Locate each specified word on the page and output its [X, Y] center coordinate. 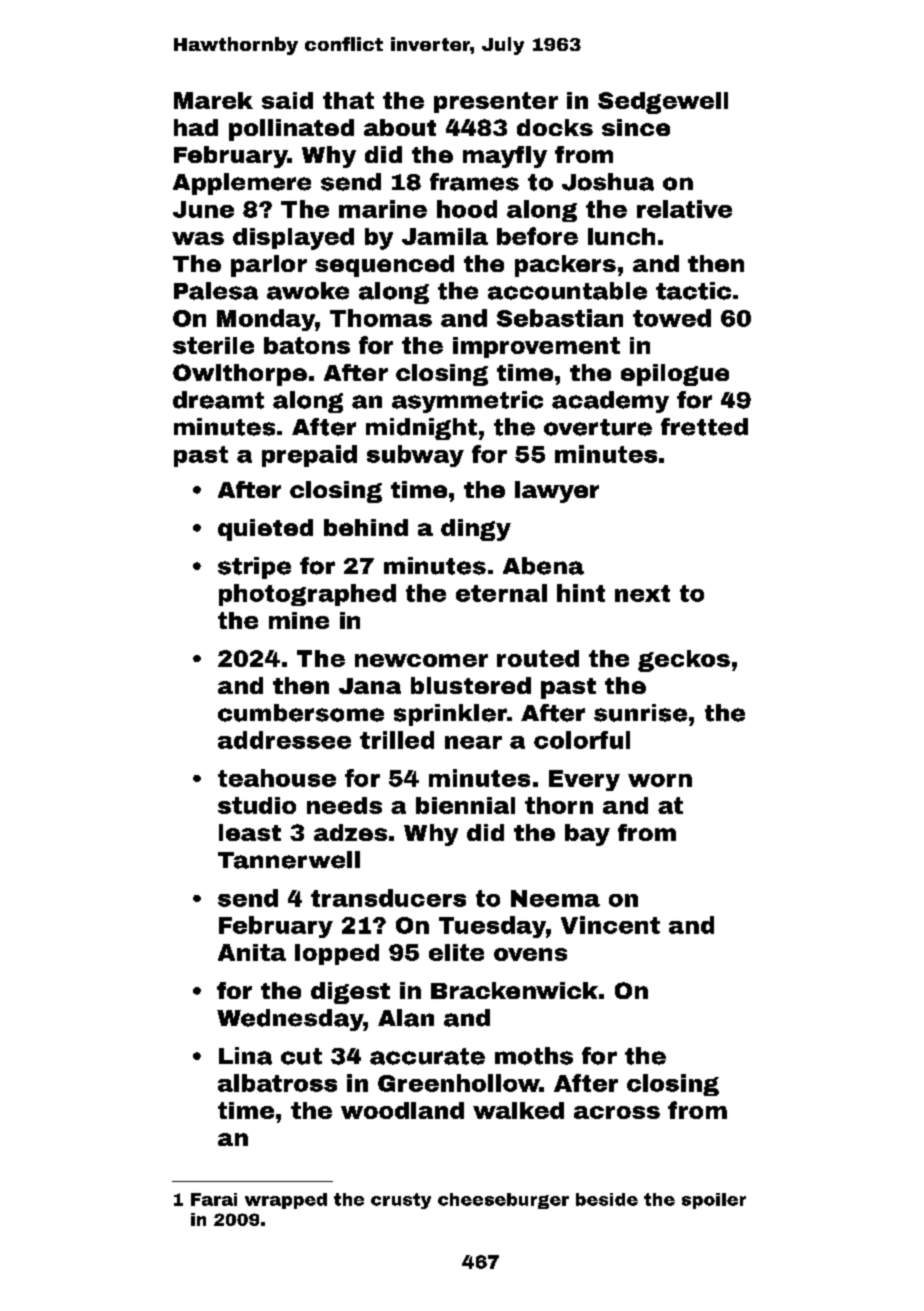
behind [366, 527]
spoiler [714, 1201]
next [642, 593]
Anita [252, 952]
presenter [496, 102]
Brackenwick [514, 990]
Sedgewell [663, 103]
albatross [277, 1083]
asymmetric [467, 402]
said [287, 100]
